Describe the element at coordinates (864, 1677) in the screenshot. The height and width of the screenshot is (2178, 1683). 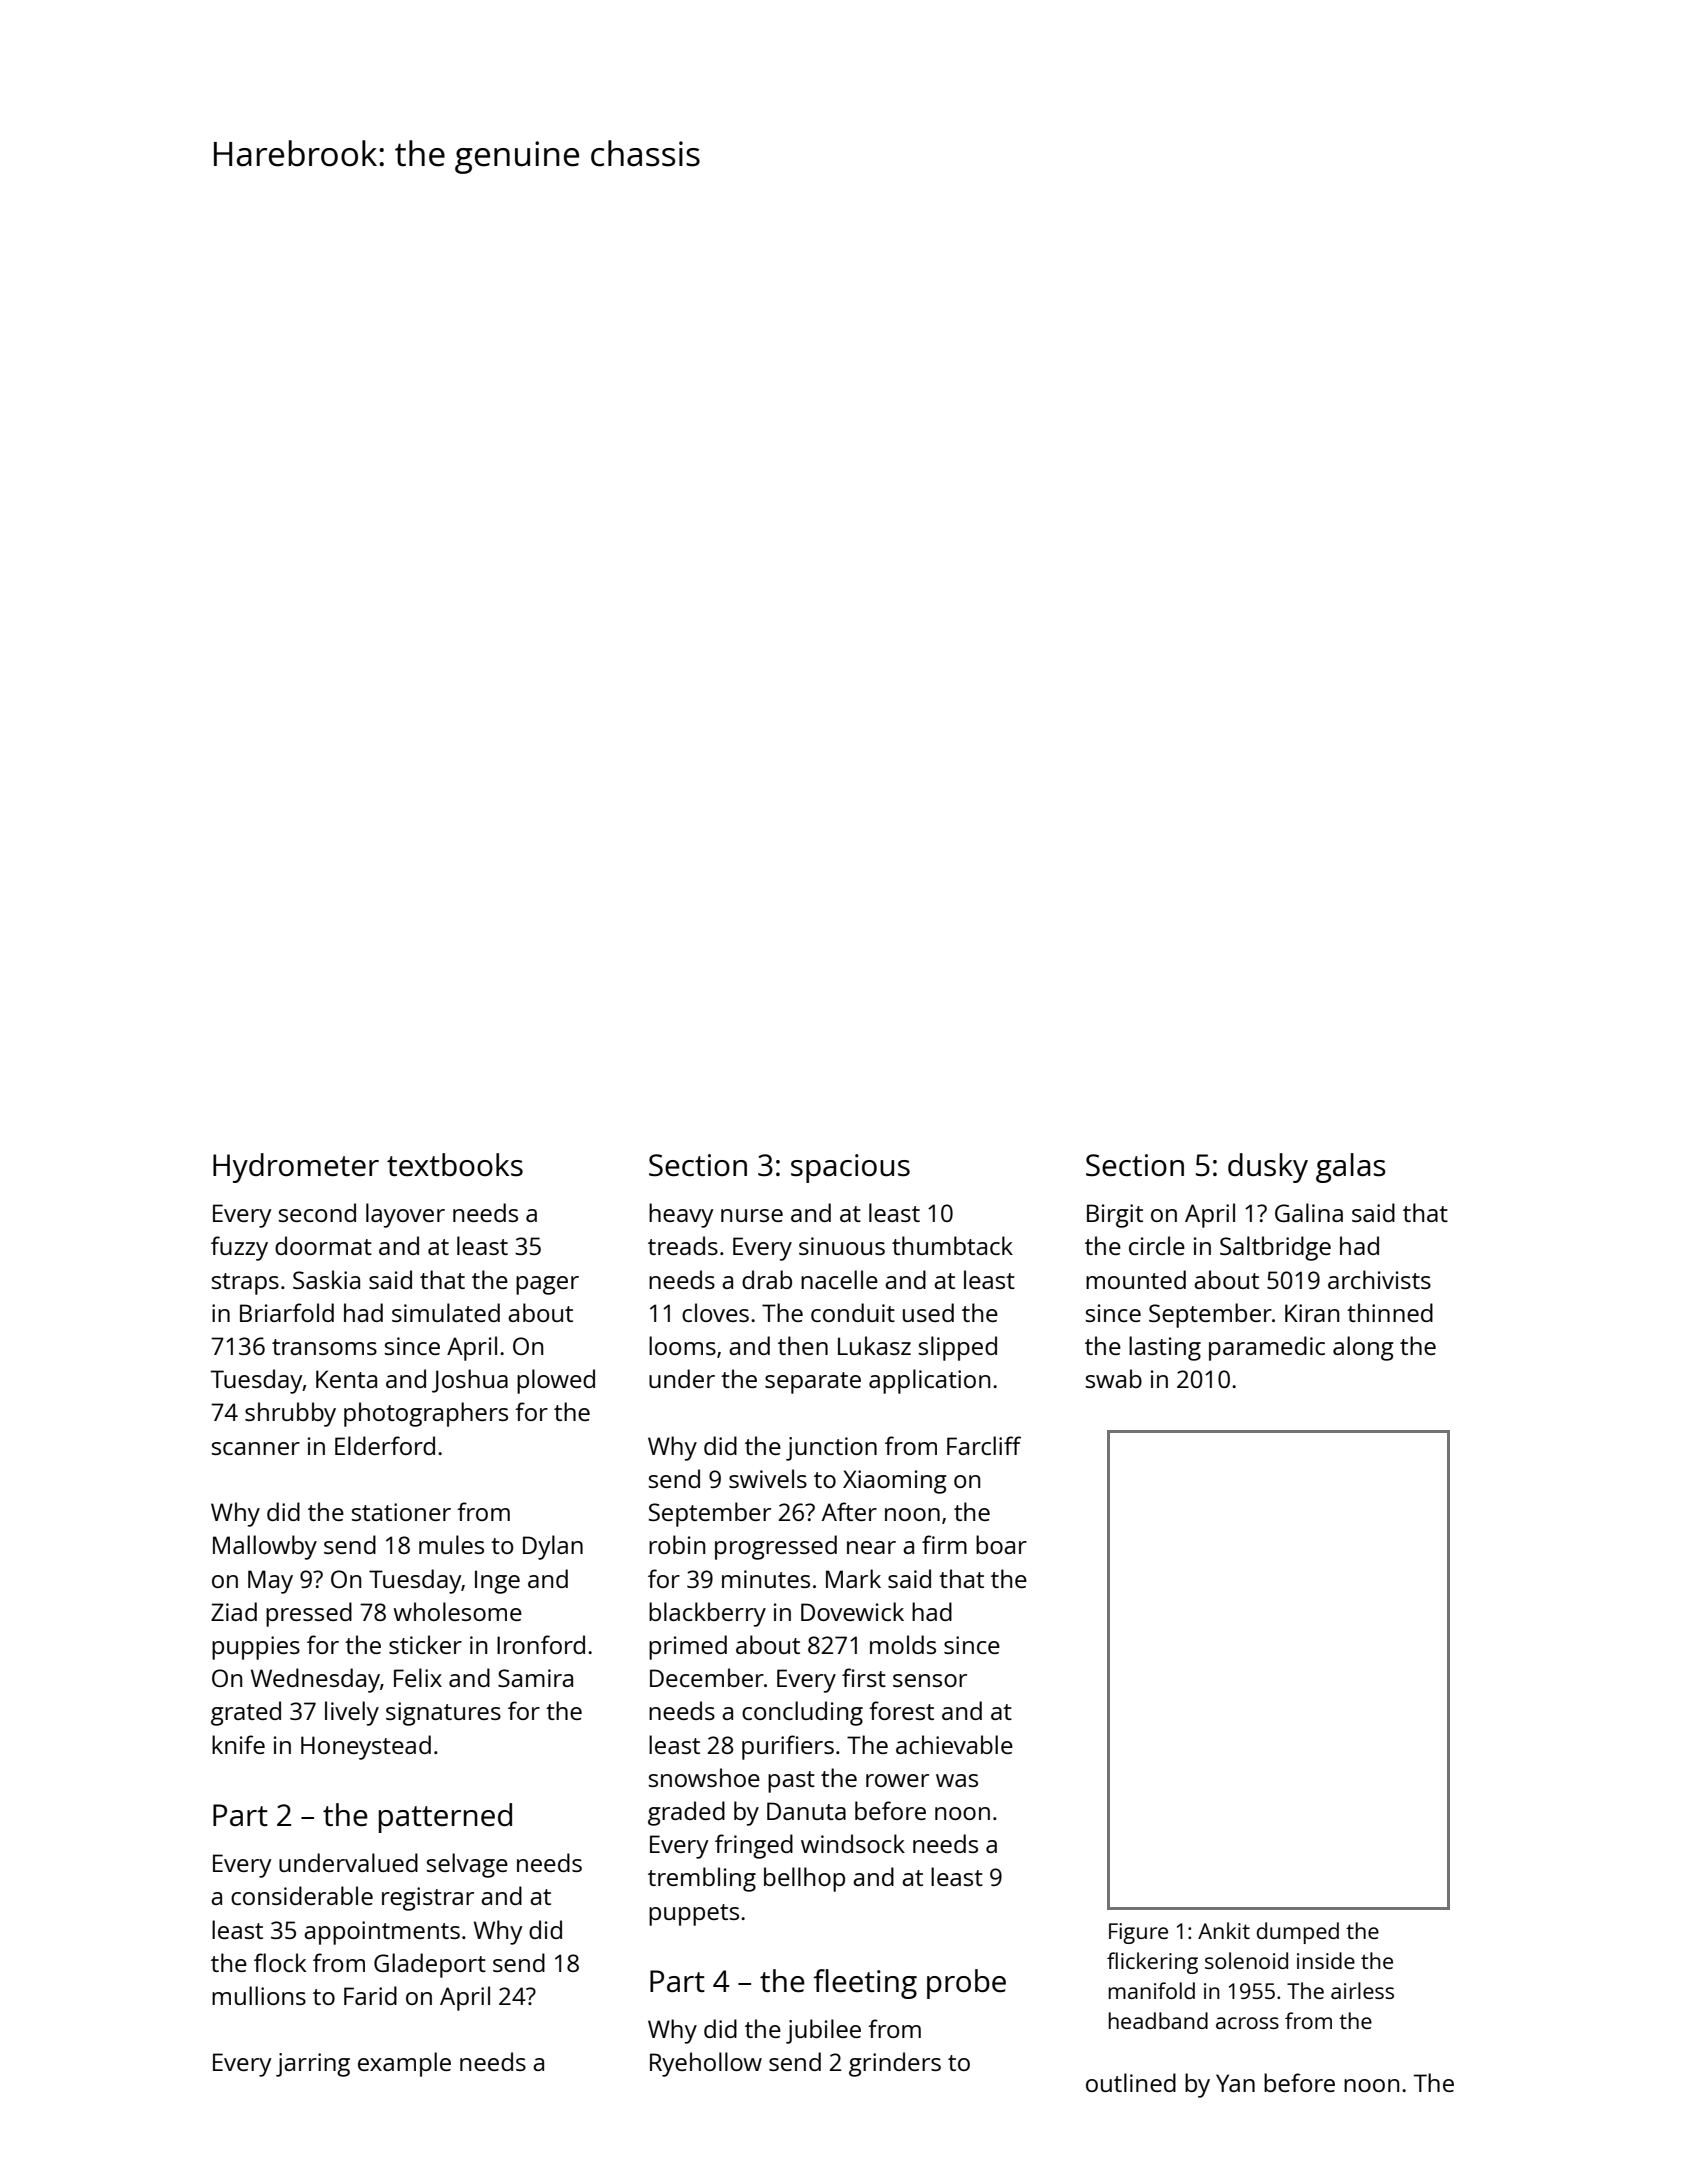
I see `first` at that location.
